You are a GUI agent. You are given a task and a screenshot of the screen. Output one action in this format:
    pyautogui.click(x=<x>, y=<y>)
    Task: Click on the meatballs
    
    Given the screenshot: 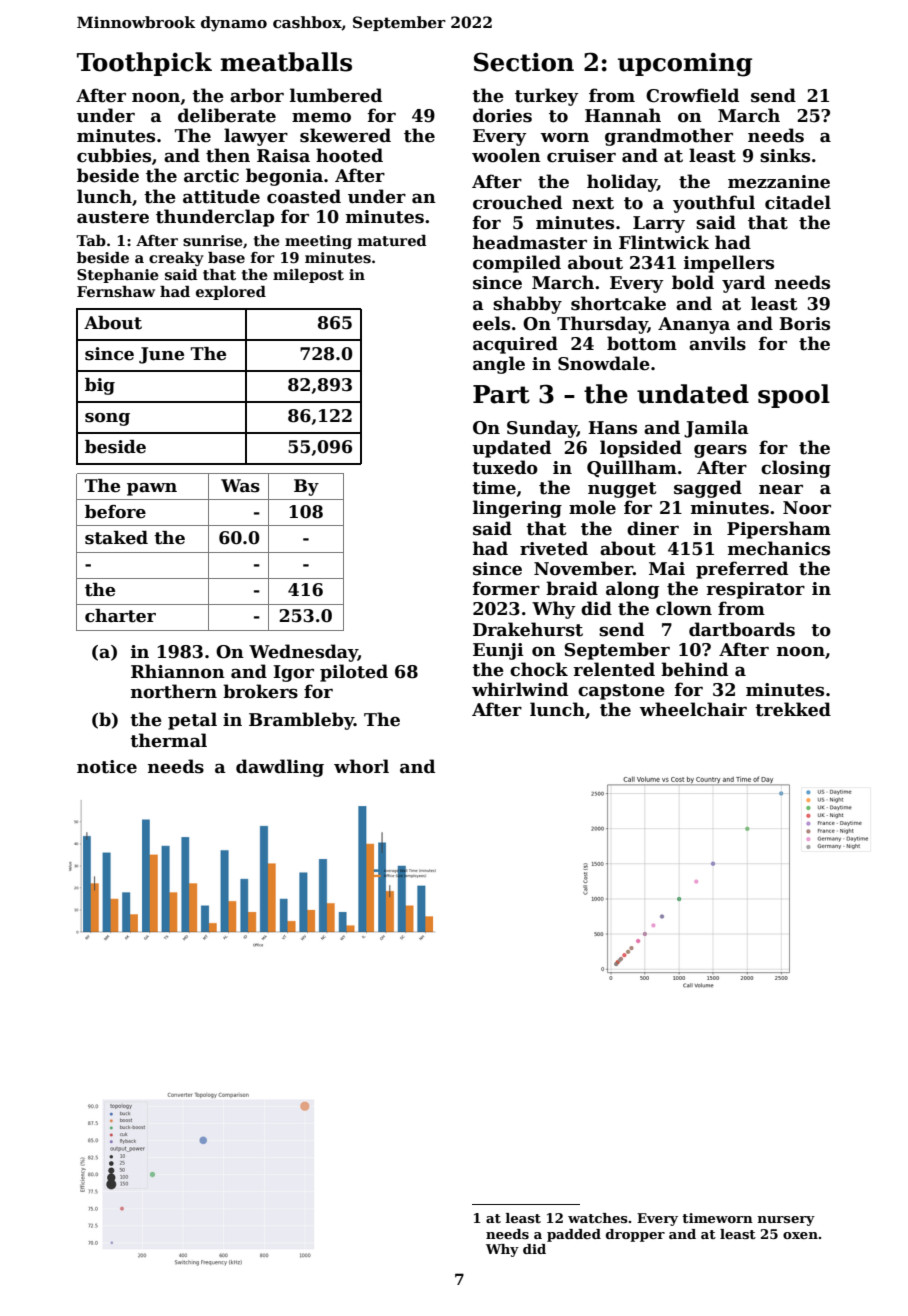 What is the action you would take?
    pyautogui.click(x=286, y=62)
